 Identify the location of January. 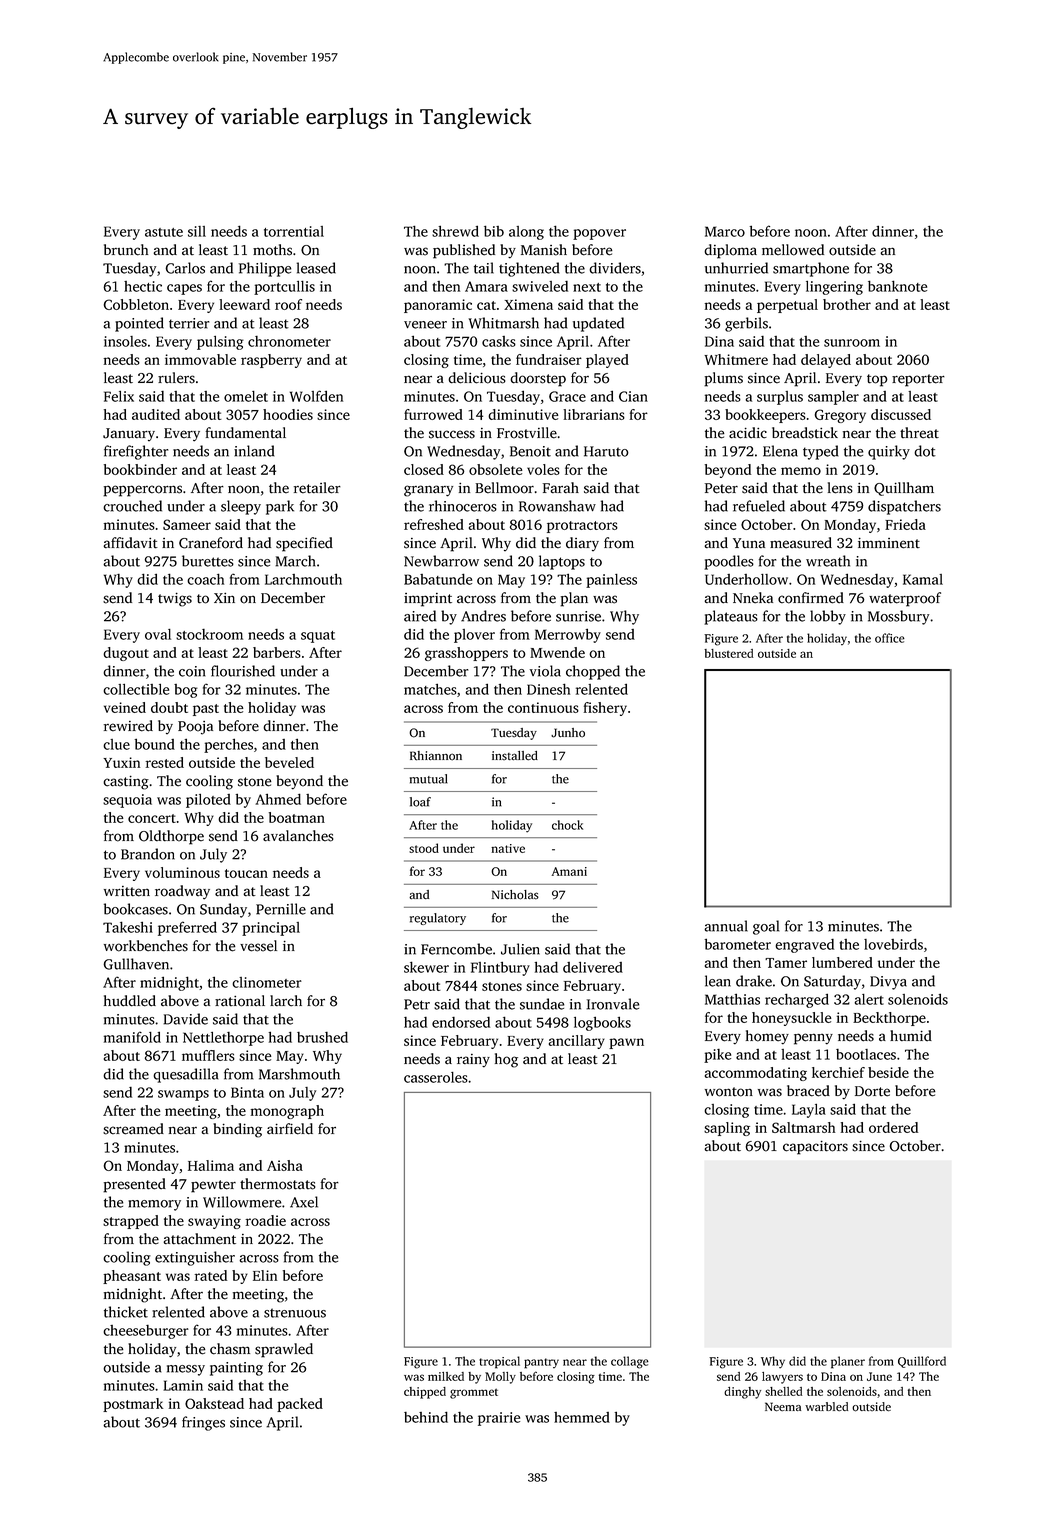
(129, 434).
